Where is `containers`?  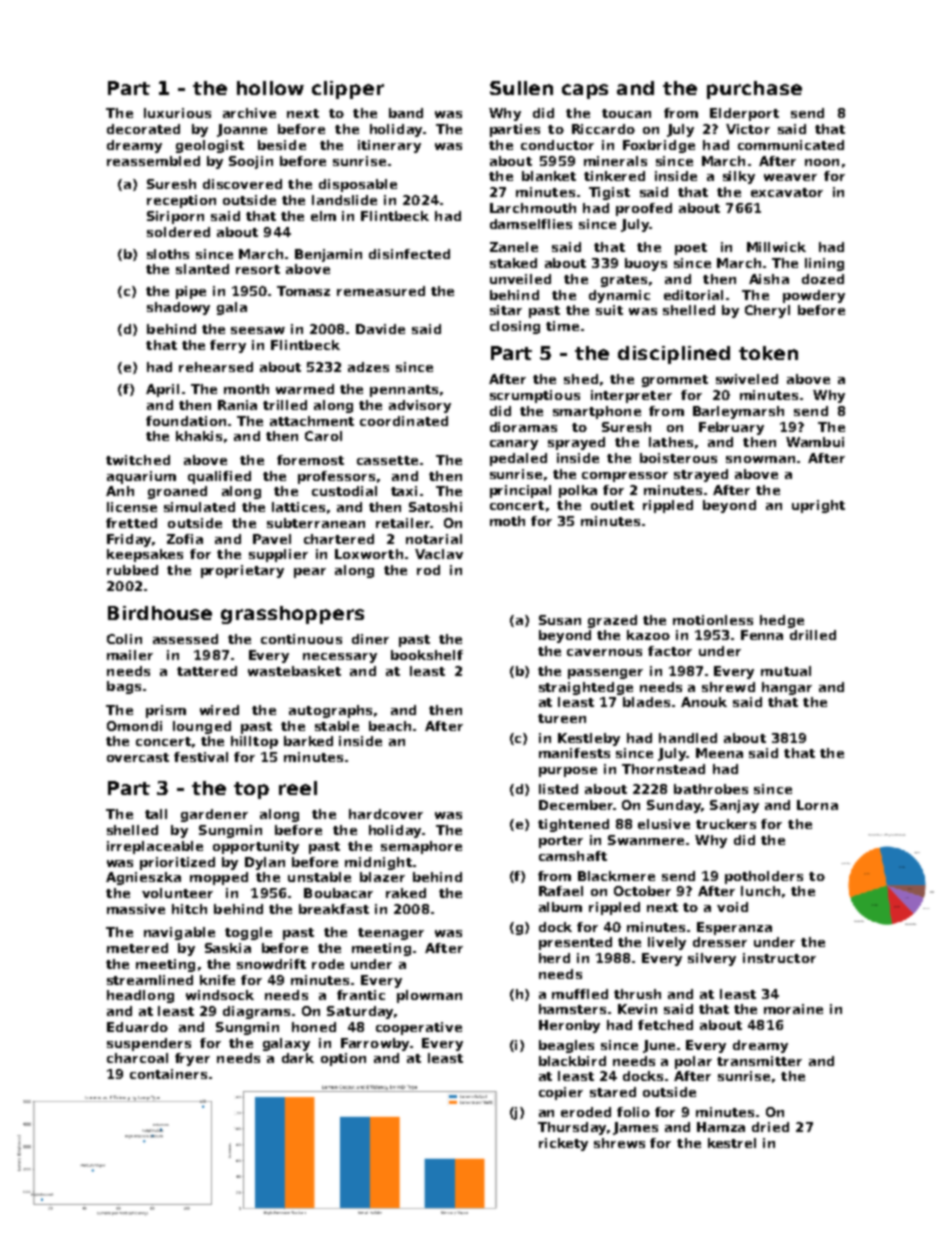
containers is located at coordinates (168, 1074).
